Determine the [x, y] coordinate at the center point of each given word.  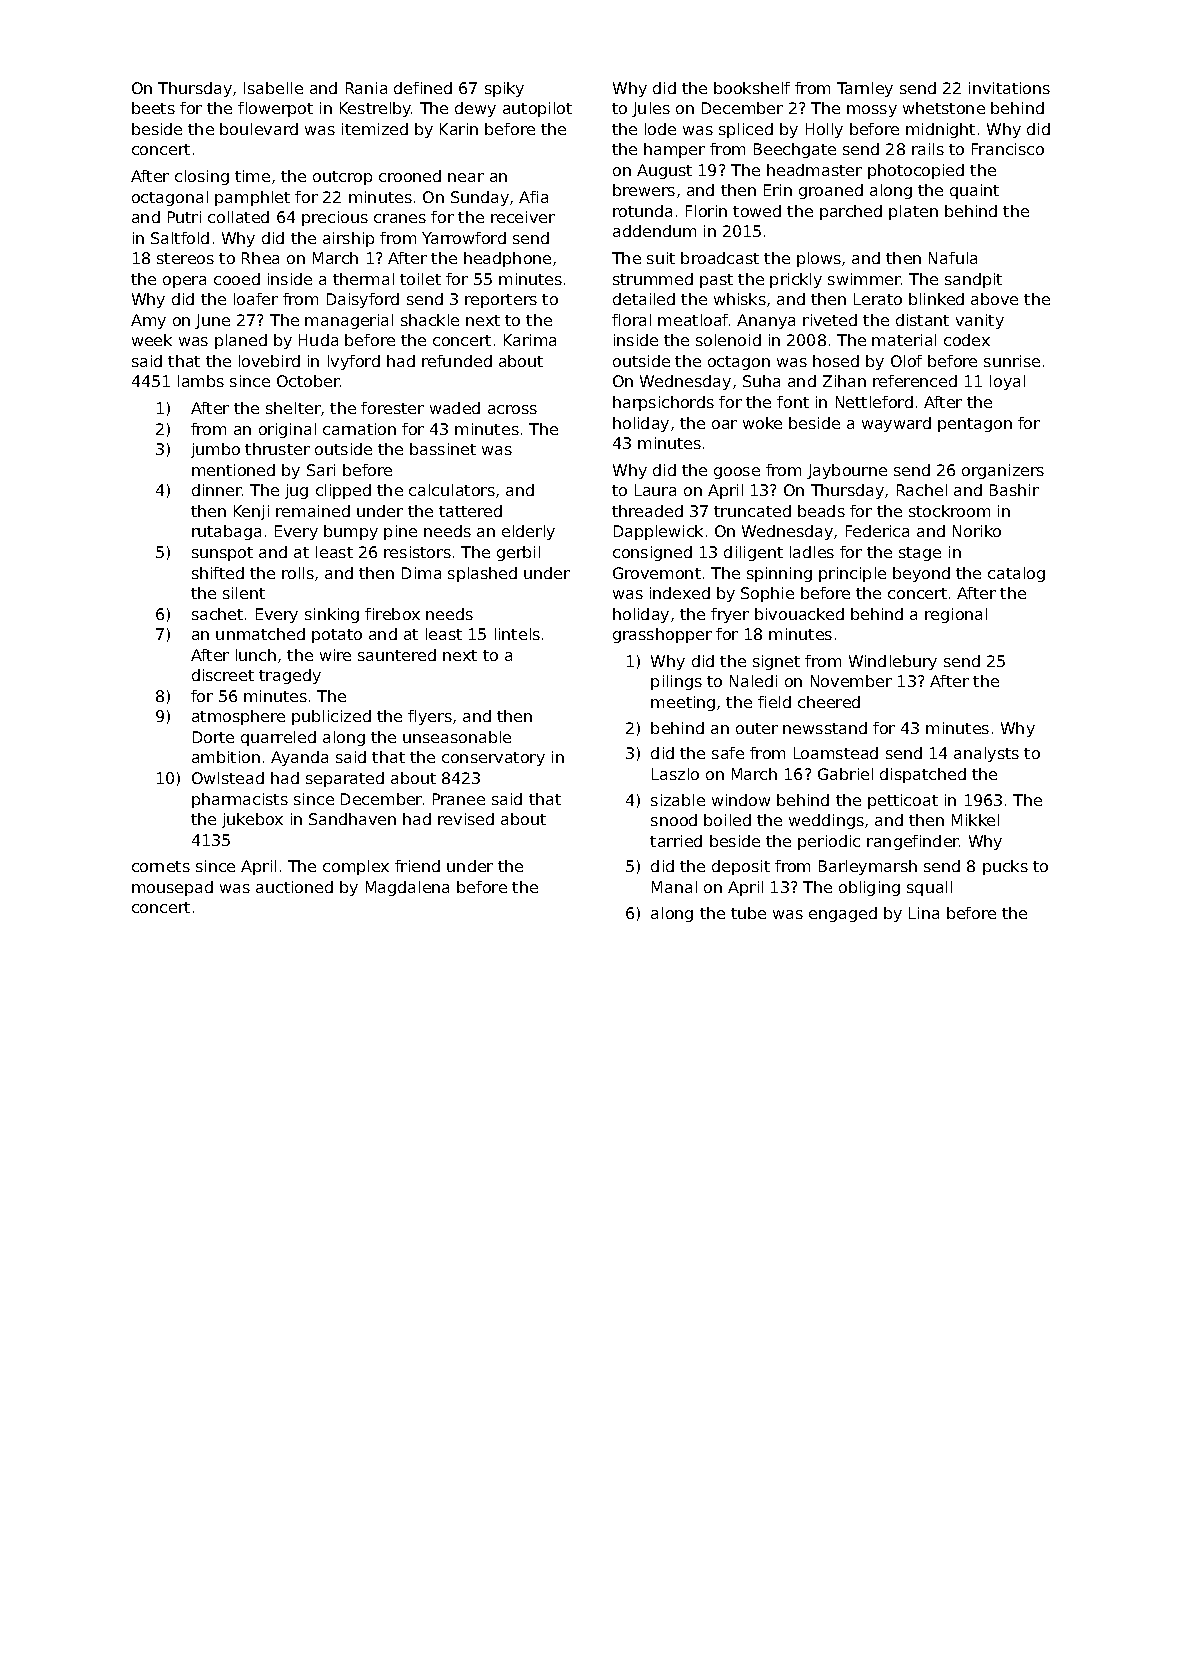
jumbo [215, 450]
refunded [457, 361]
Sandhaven [352, 819]
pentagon [975, 425]
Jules [651, 109]
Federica [877, 531]
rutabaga [226, 532]
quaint [974, 191]
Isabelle [273, 88]
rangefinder [913, 842]
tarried [676, 841]
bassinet [443, 449]
